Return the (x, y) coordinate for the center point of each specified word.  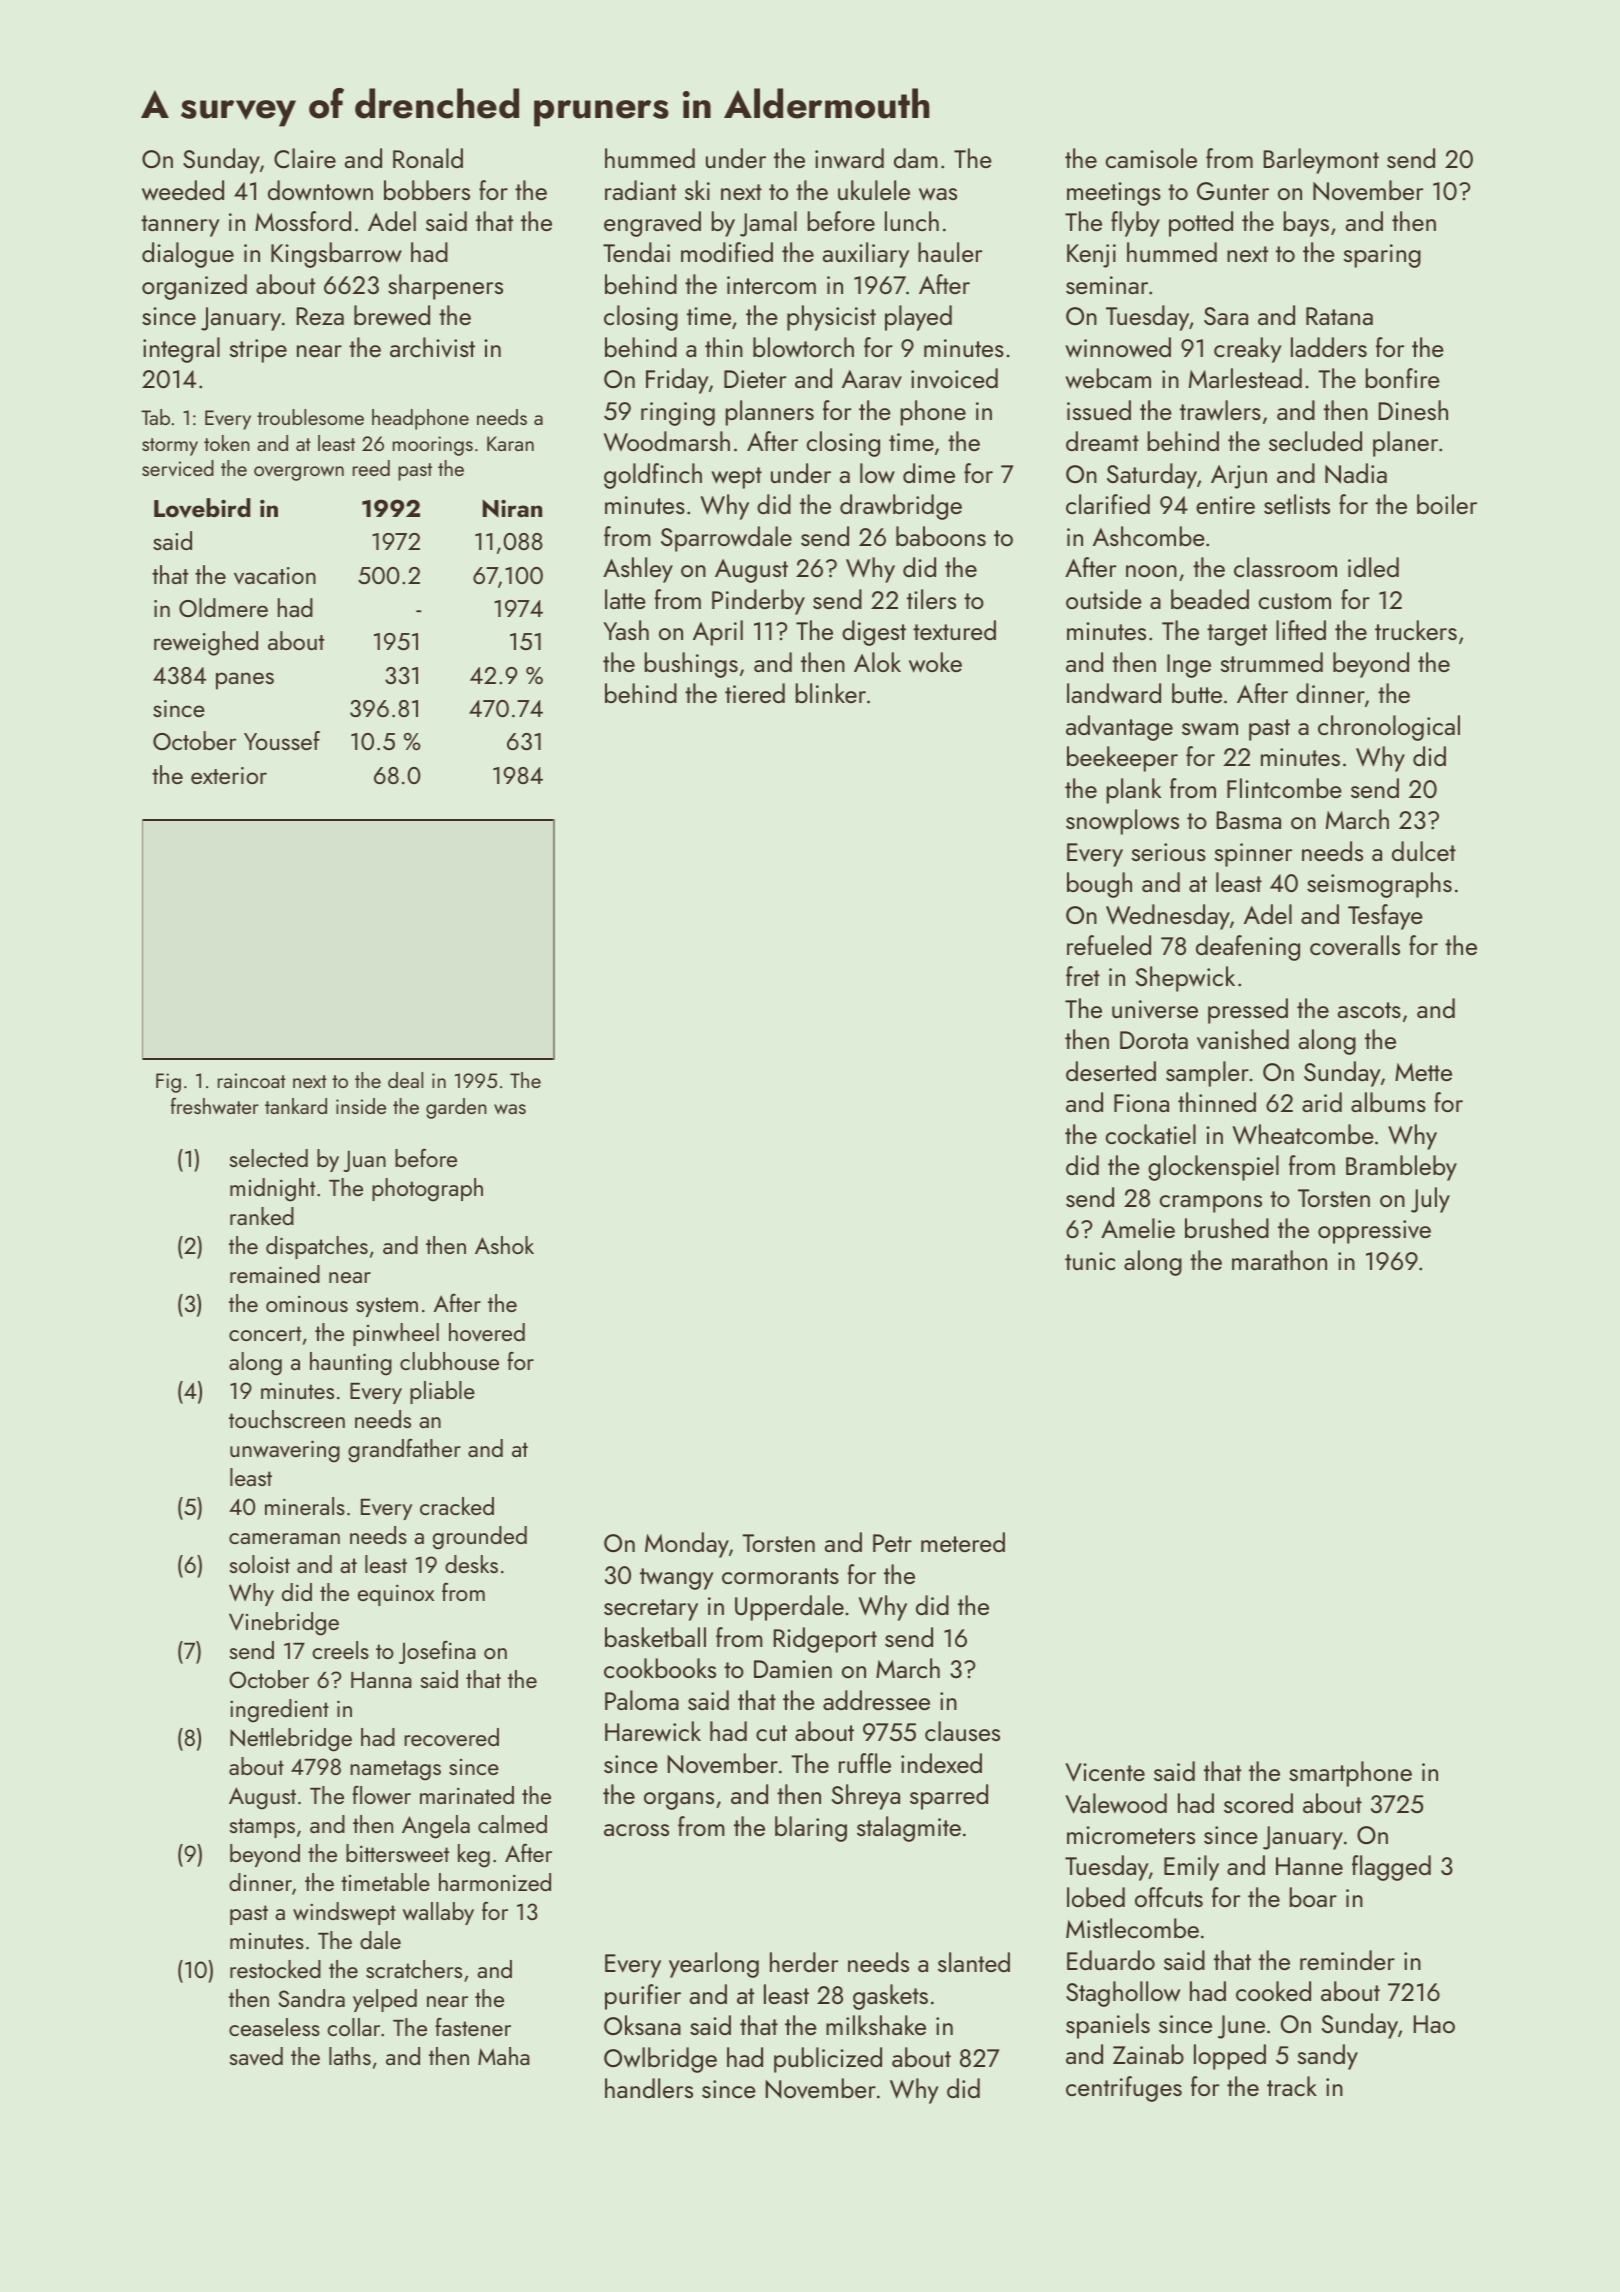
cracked (457, 1506)
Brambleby (1401, 1168)
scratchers (414, 1969)
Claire (305, 158)
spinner (1253, 855)
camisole (1151, 158)
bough (1099, 885)
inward (849, 158)
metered (963, 1542)
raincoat (252, 1080)
